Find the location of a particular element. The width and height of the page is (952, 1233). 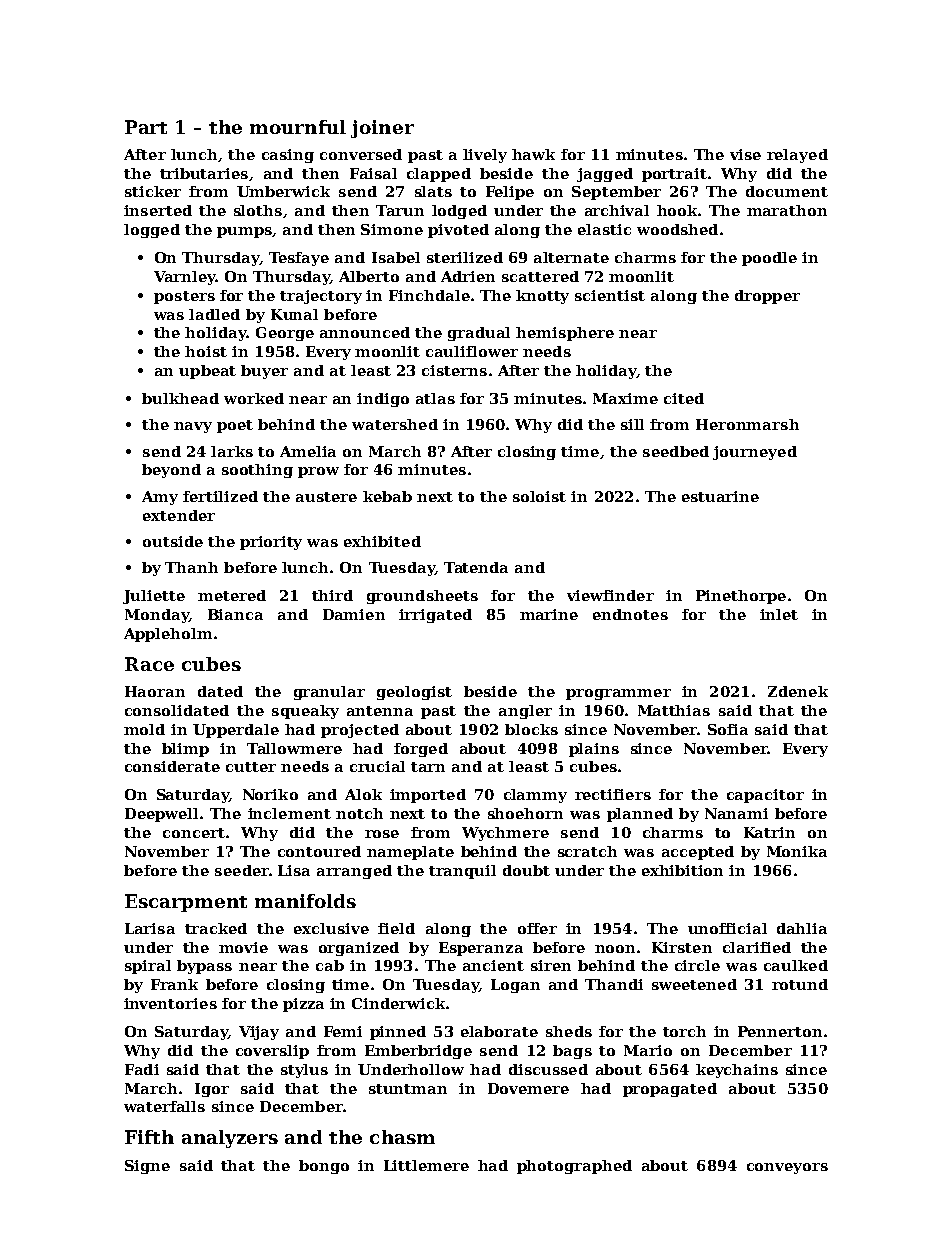

Kunal is located at coordinates (294, 314).
